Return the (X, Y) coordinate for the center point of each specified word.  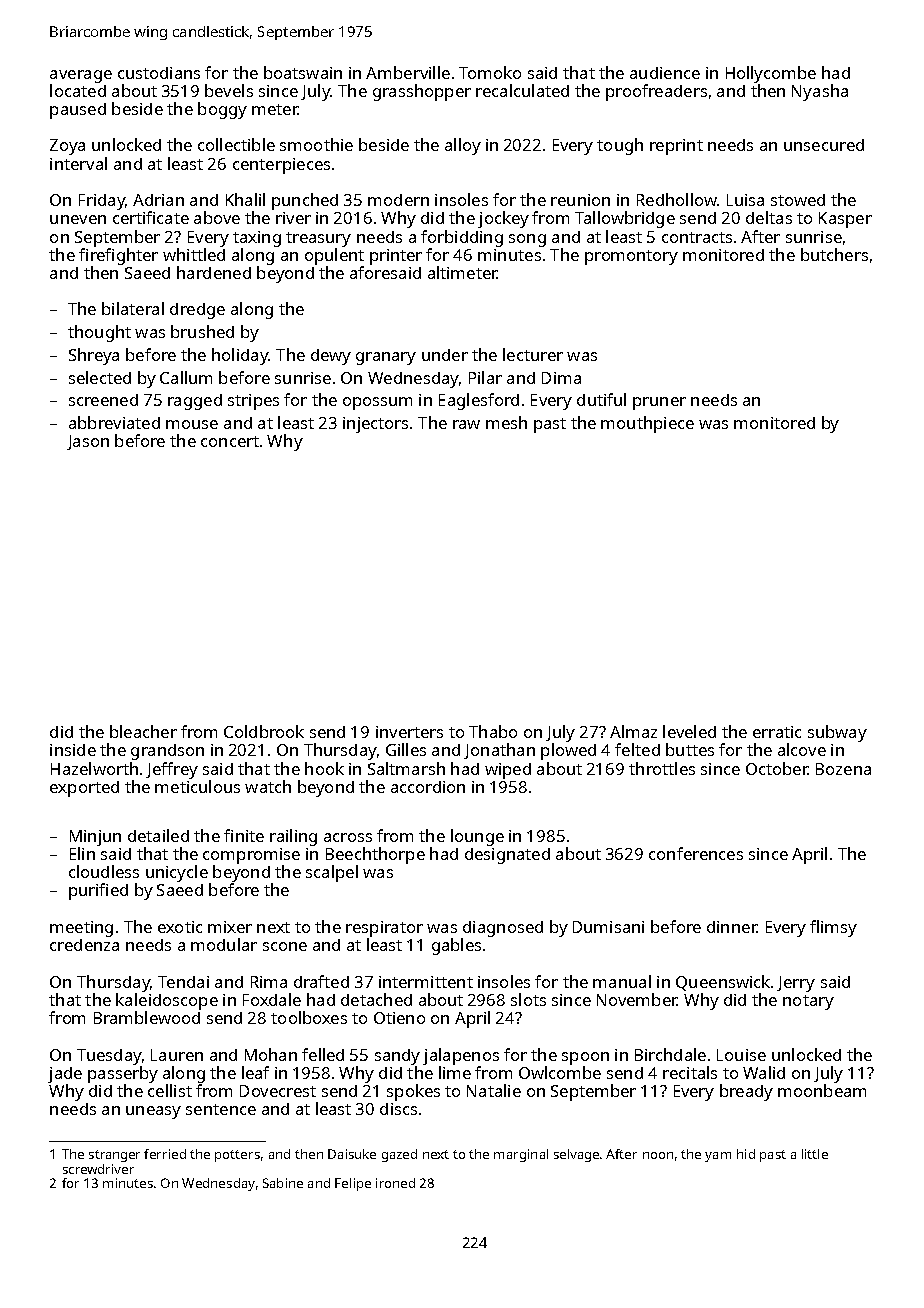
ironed (395, 1183)
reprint (676, 147)
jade (65, 1075)
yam (718, 1157)
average (81, 76)
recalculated (522, 90)
